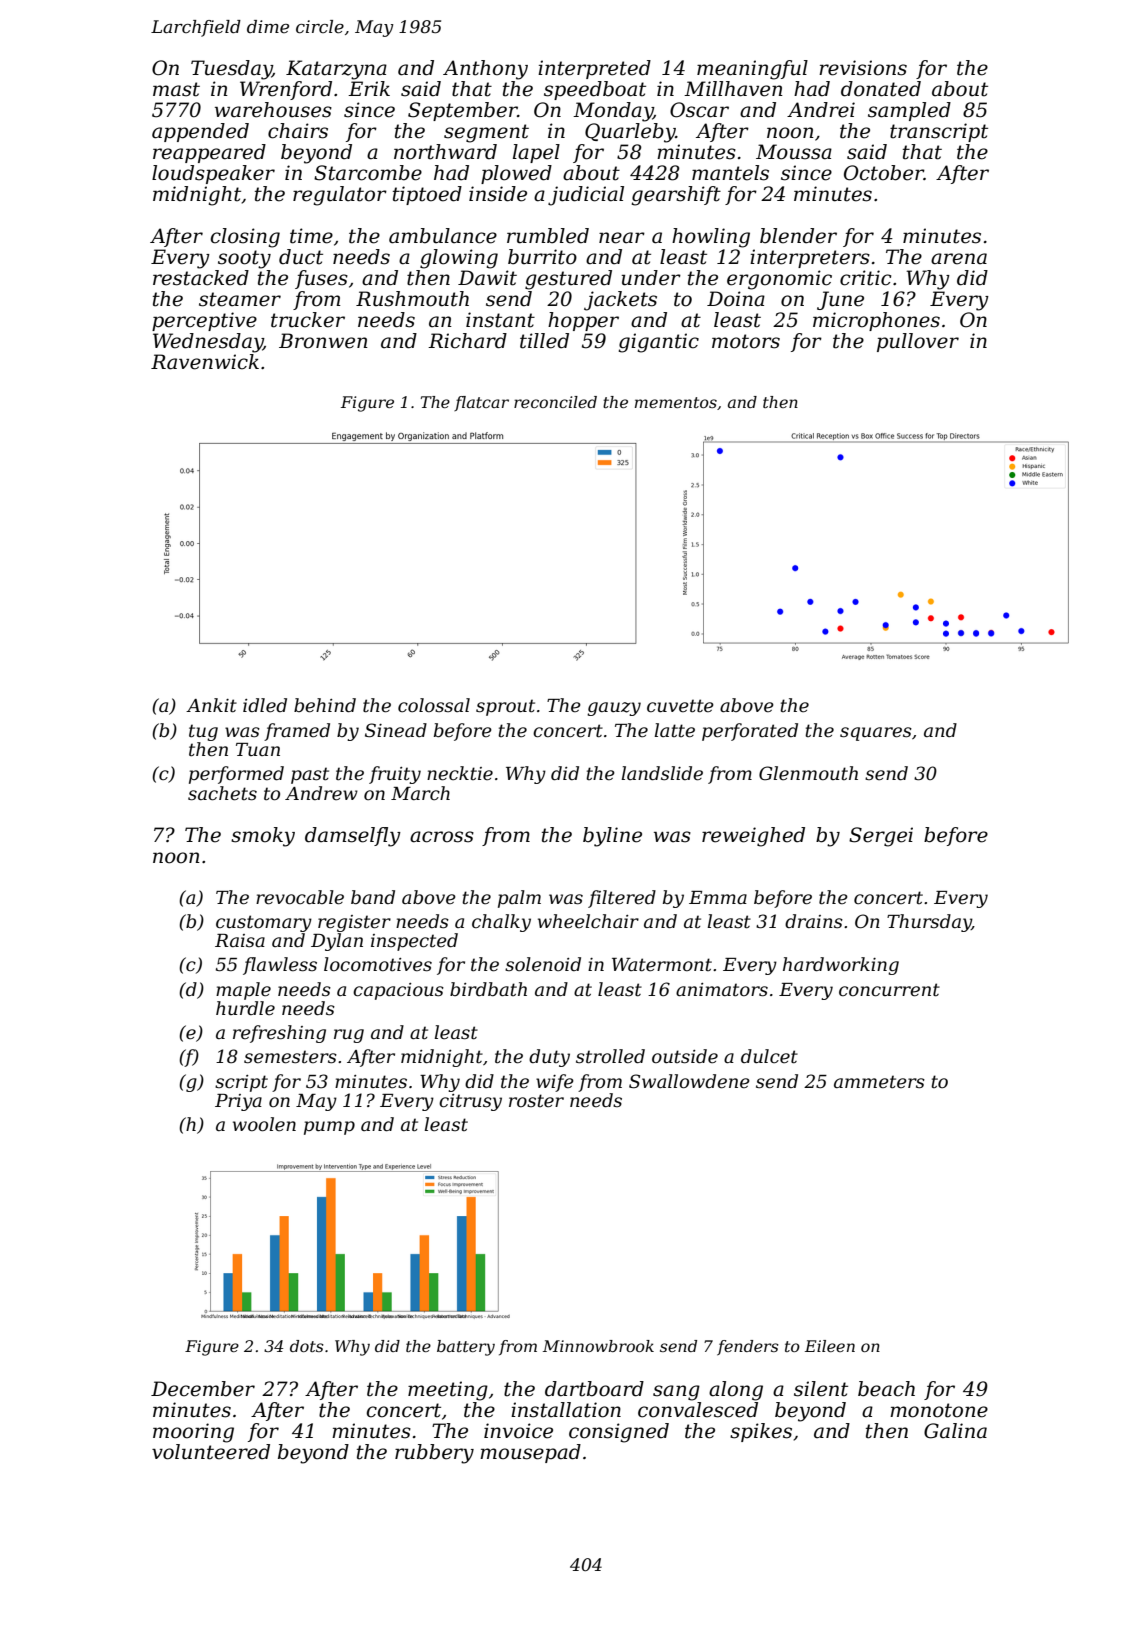 The width and height of the document is (1140, 1651). I want to click on mementos, so click(676, 402).
